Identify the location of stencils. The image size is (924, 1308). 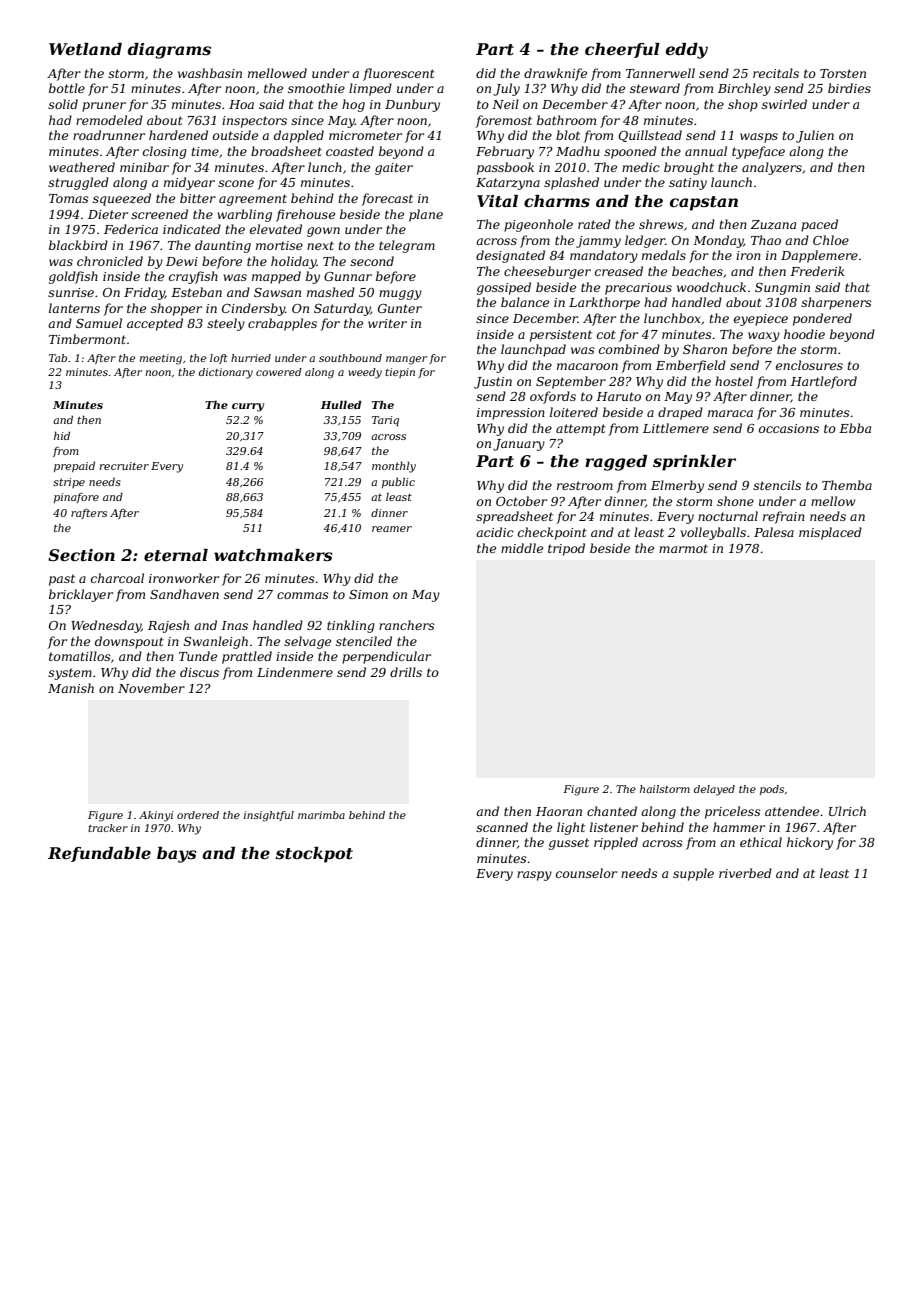
(777, 485).
